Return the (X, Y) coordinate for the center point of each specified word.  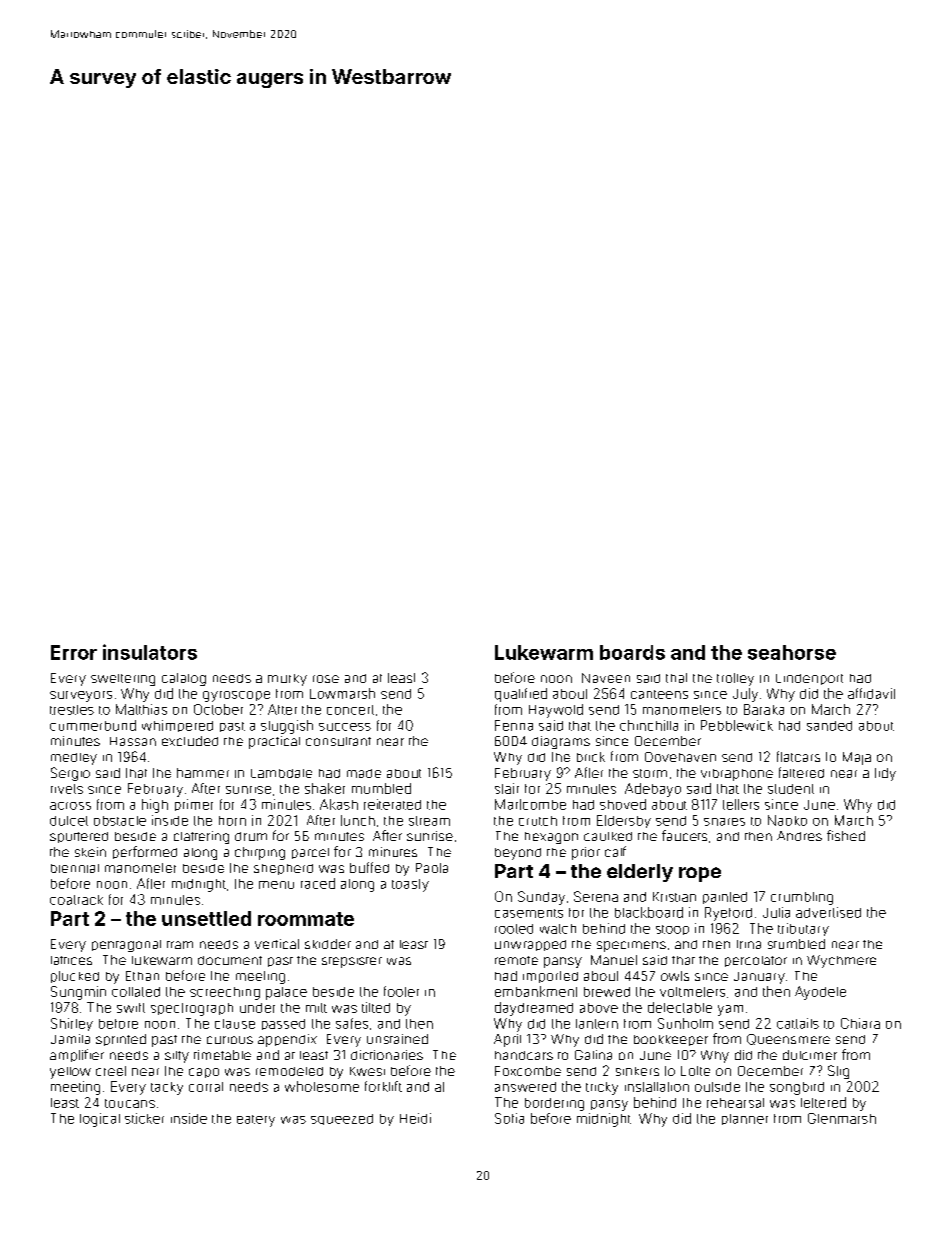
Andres (799, 836)
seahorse (792, 652)
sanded (829, 726)
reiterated (392, 804)
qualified (521, 695)
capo (204, 1073)
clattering (201, 837)
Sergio (70, 774)
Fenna (514, 725)
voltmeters (692, 992)
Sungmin (78, 993)
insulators (150, 652)
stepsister (352, 962)
